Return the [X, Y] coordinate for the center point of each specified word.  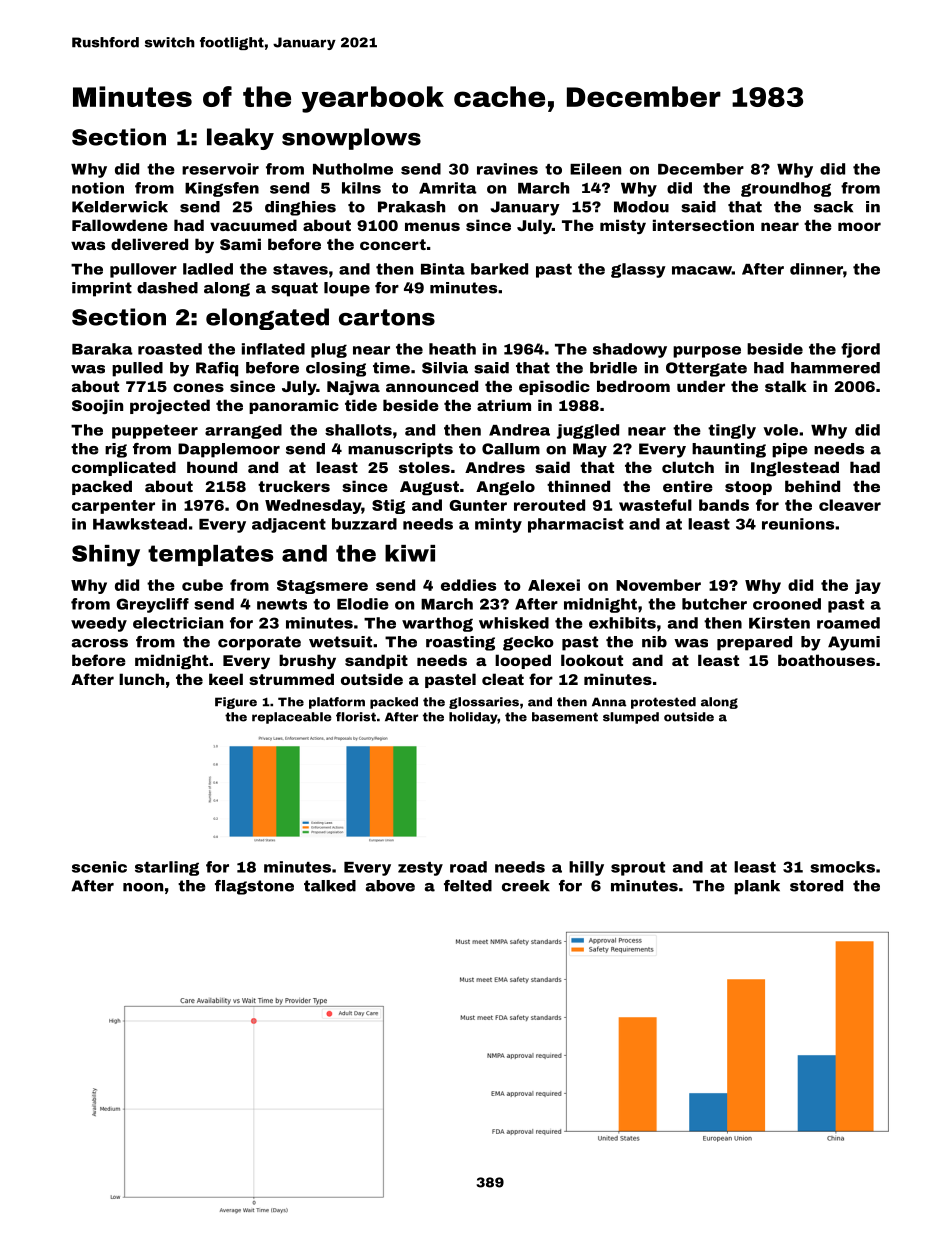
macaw [702, 270]
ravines [507, 169]
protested [663, 703]
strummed [291, 679]
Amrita [448, 188]
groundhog [786, 189]
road [468, 867]
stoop [748, 488]
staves [300, 269]
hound [212, 467]
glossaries [484, 703]
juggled [588, 431]
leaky [240, 139]
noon [143, 887]
